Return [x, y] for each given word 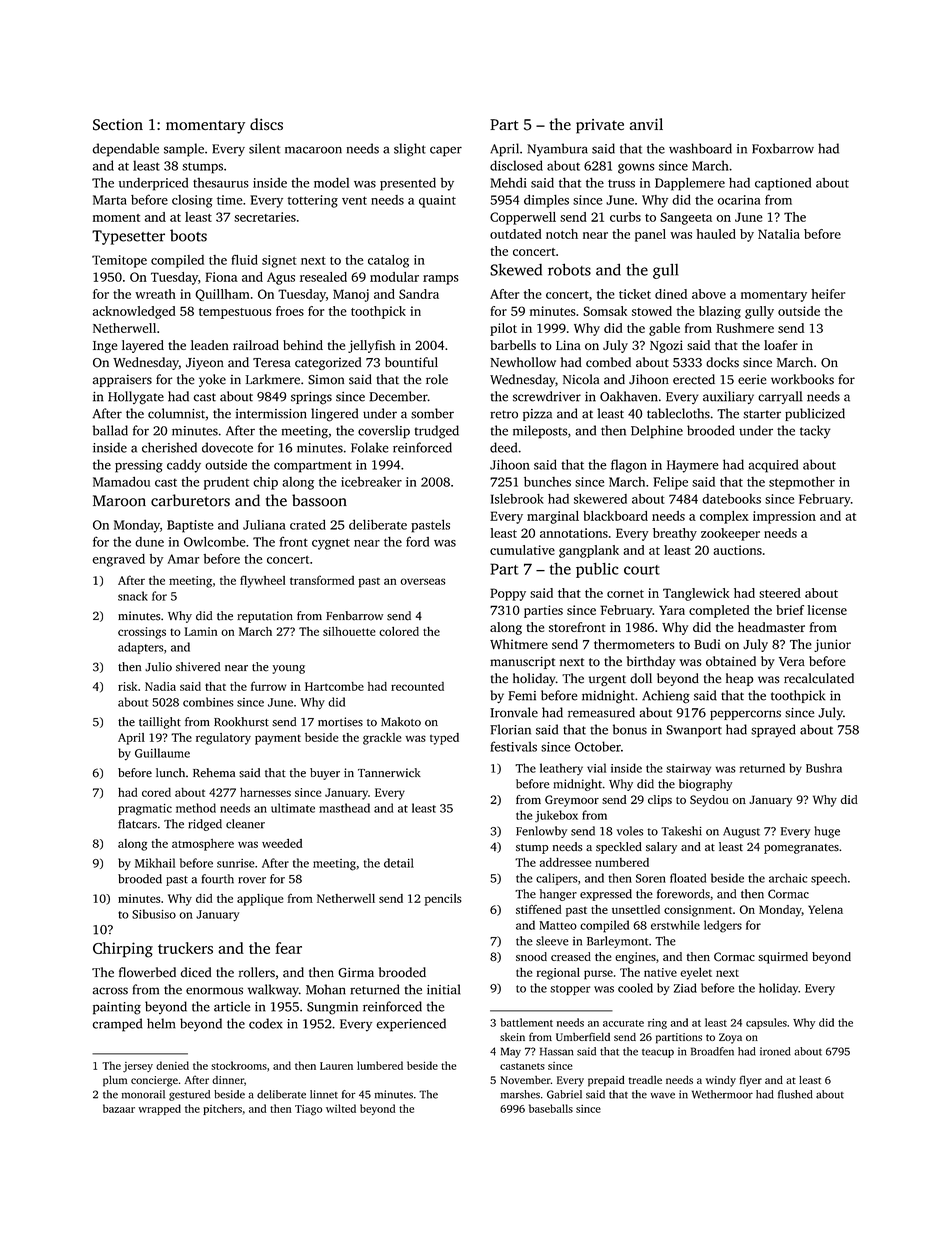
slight [410, 150]
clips [660, 801]
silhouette [349, 631]
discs [266, 124]
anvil [646, 124]
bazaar [119, 1108]
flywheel [262, 581]
